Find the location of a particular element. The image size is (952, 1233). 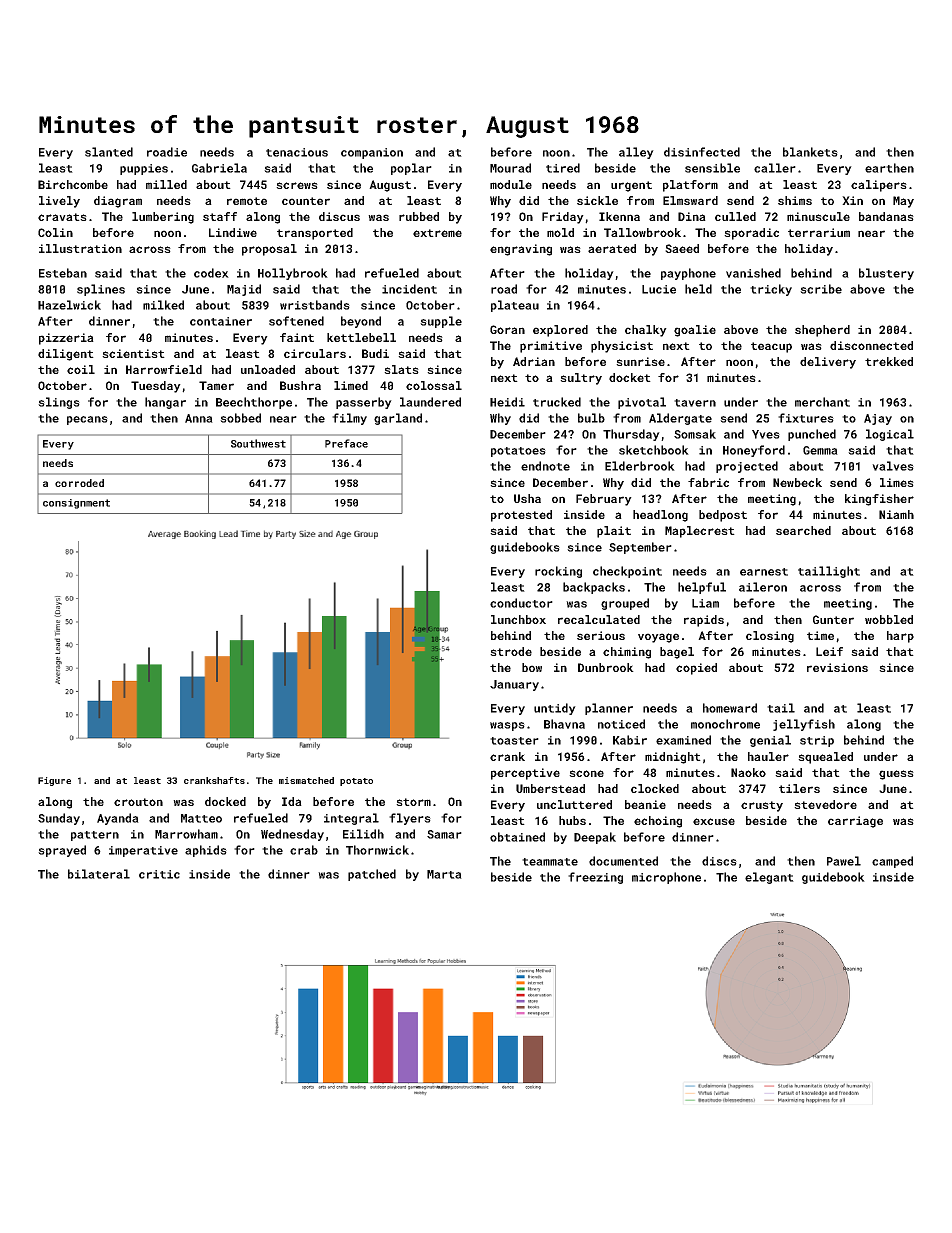

Southwest is located at coordinates (258, 443).
